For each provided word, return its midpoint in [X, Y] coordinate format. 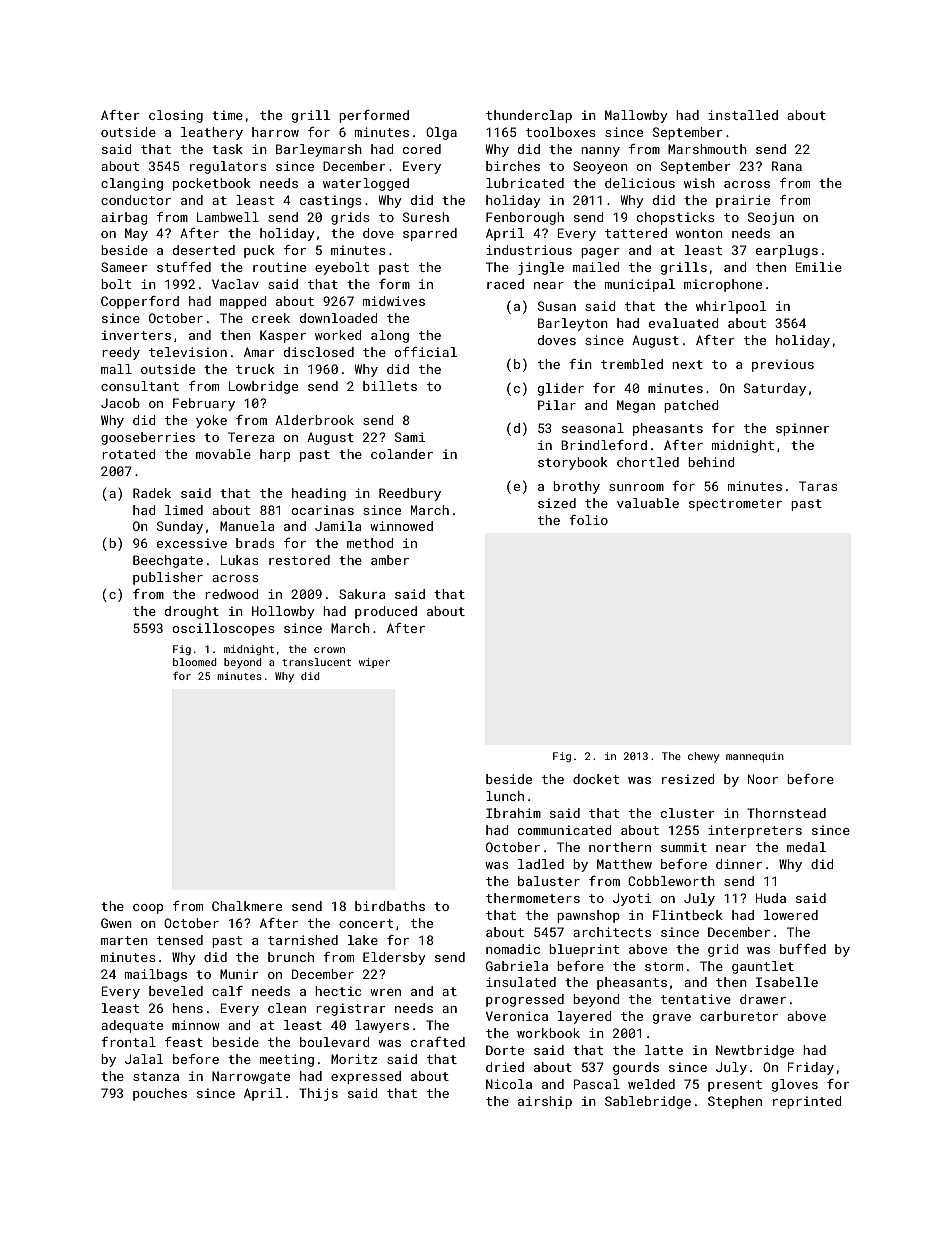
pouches [160, 1094]
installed [743, 115]
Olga [441, 133]
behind [711, 462]
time [227, 115]
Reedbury [410, 494]
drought [192, 612]
